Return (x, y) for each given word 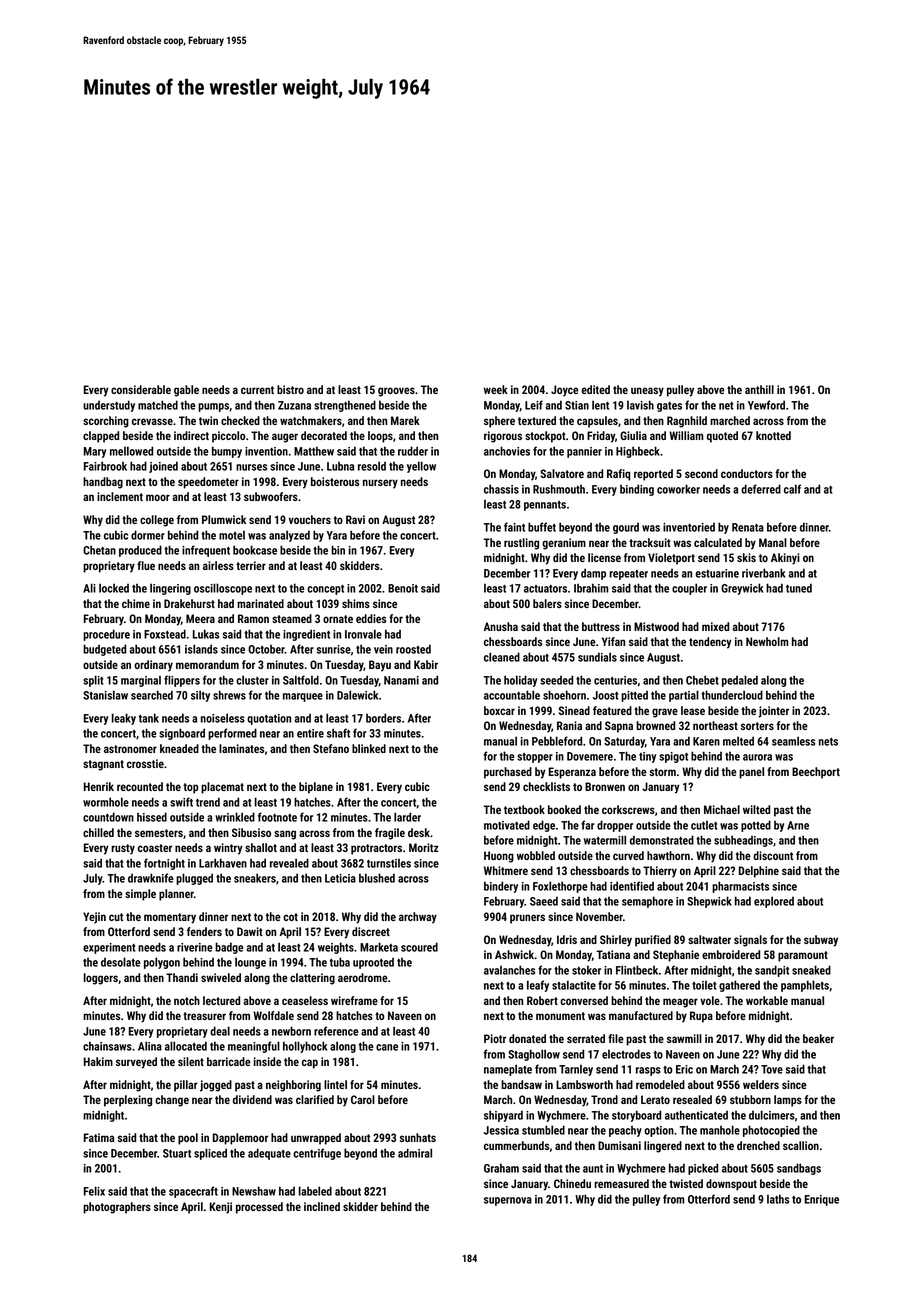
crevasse (152, 421)
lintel (335, 1084)
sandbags (799, 1169)
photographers (117, 1208)
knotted (773, 435)
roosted (413, 649)
